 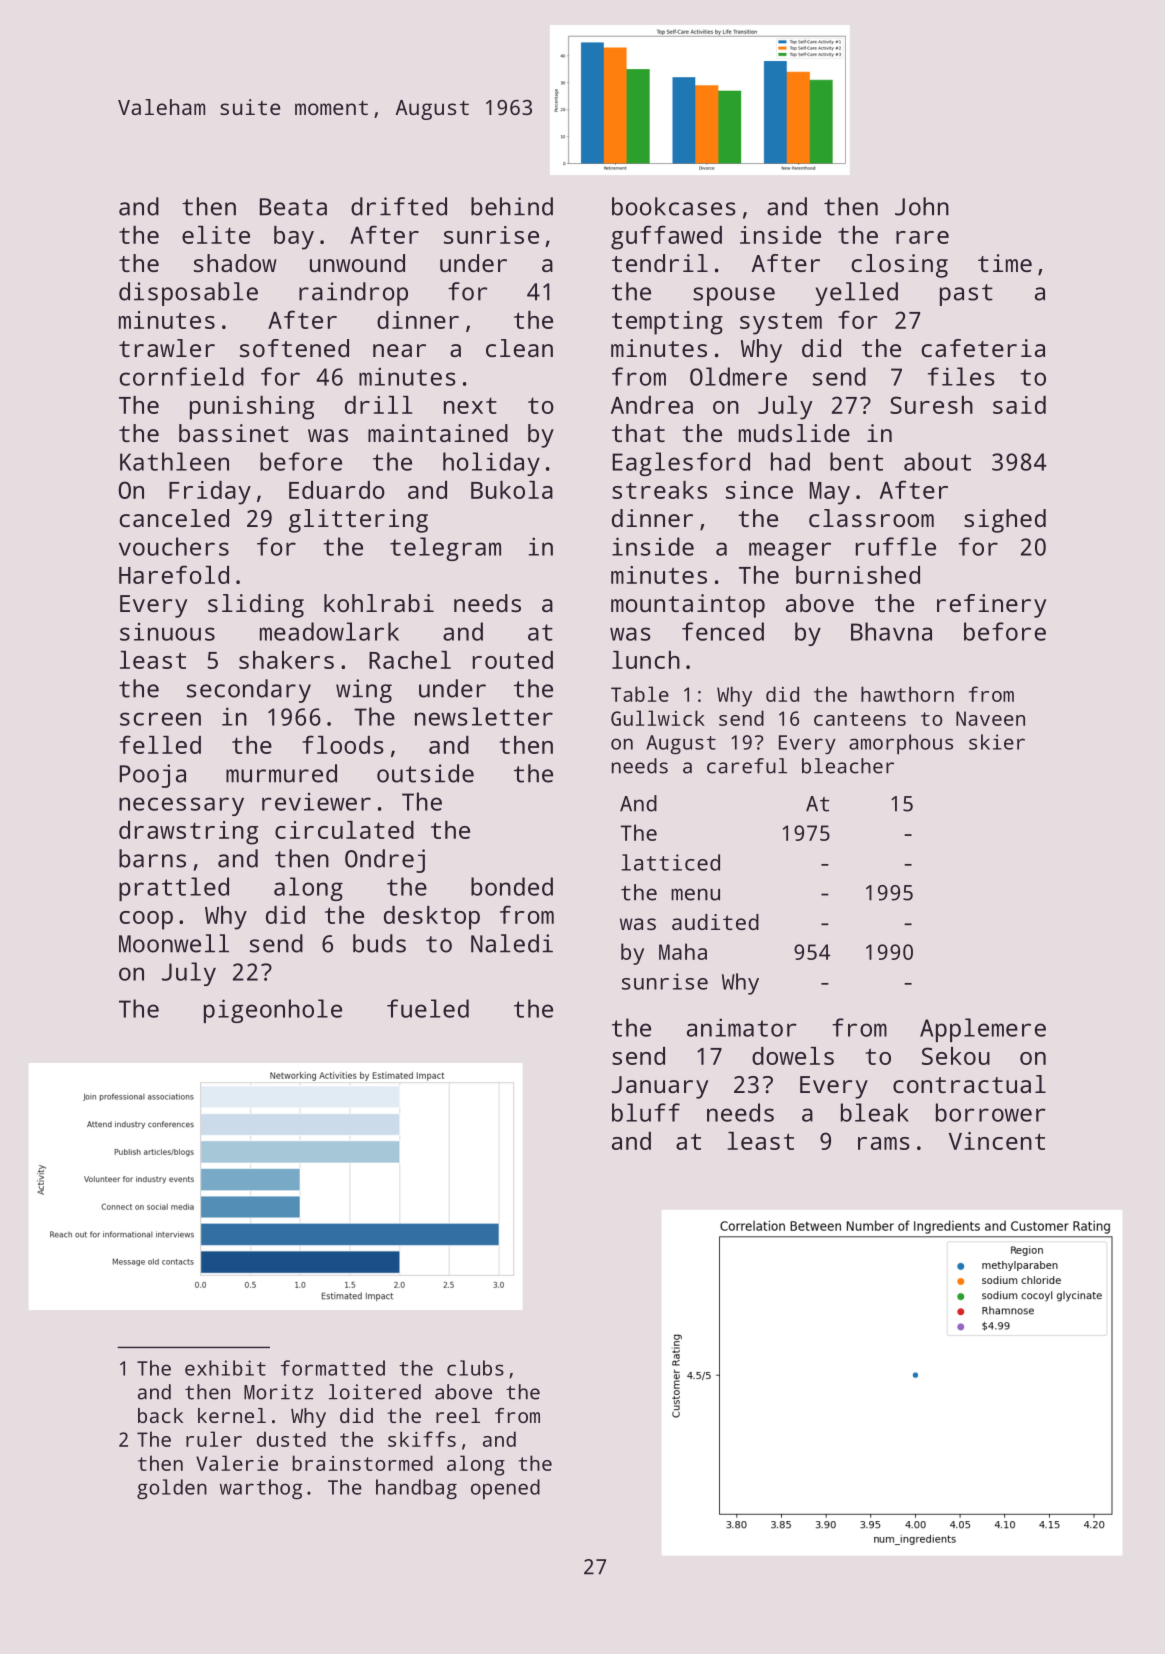 I want to click on warthog, so click(x=261, y=1489).
